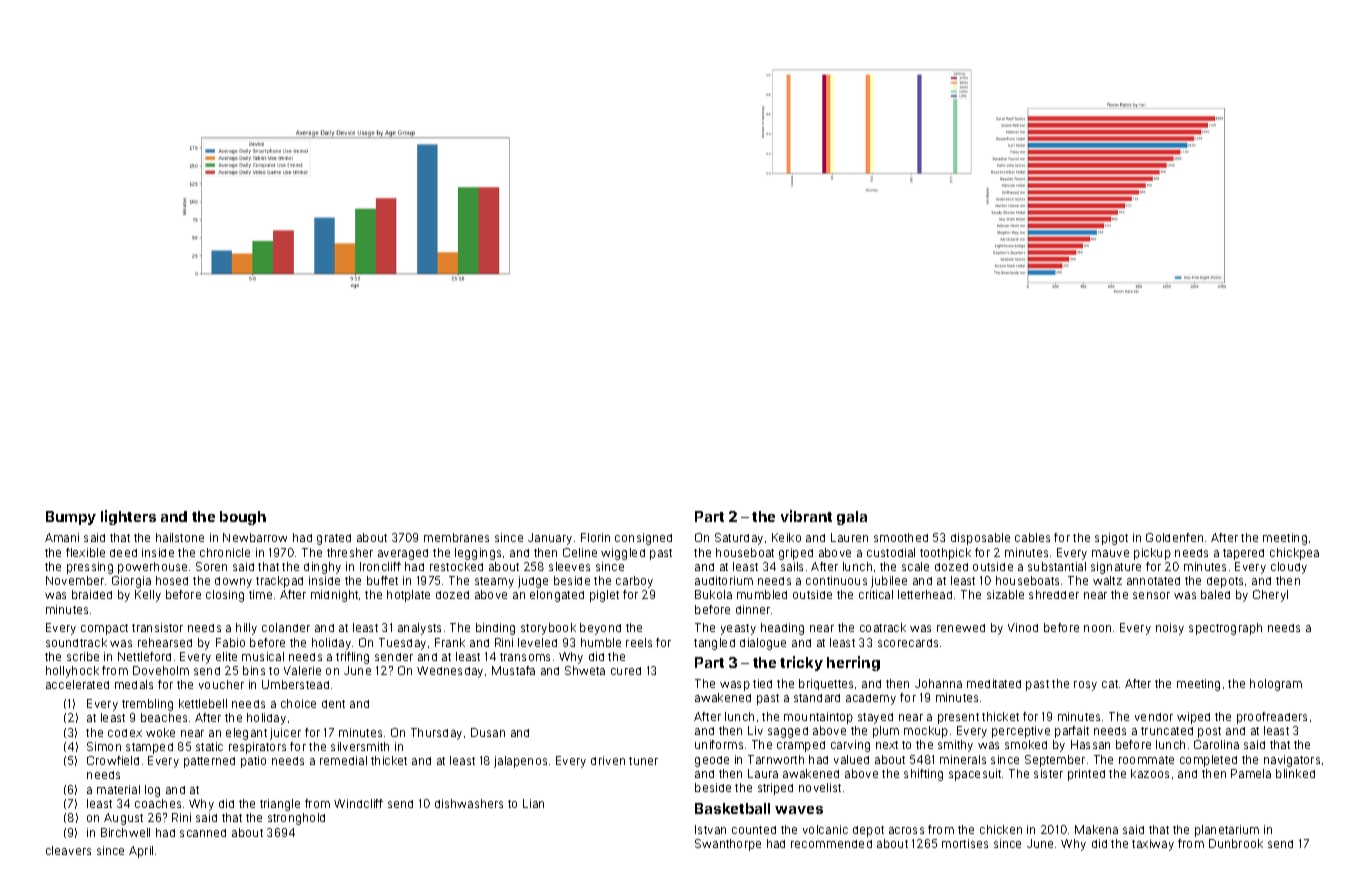  Describe the element at coordinates (203, 833) in the screenshot. I see `scanned` at that location.
